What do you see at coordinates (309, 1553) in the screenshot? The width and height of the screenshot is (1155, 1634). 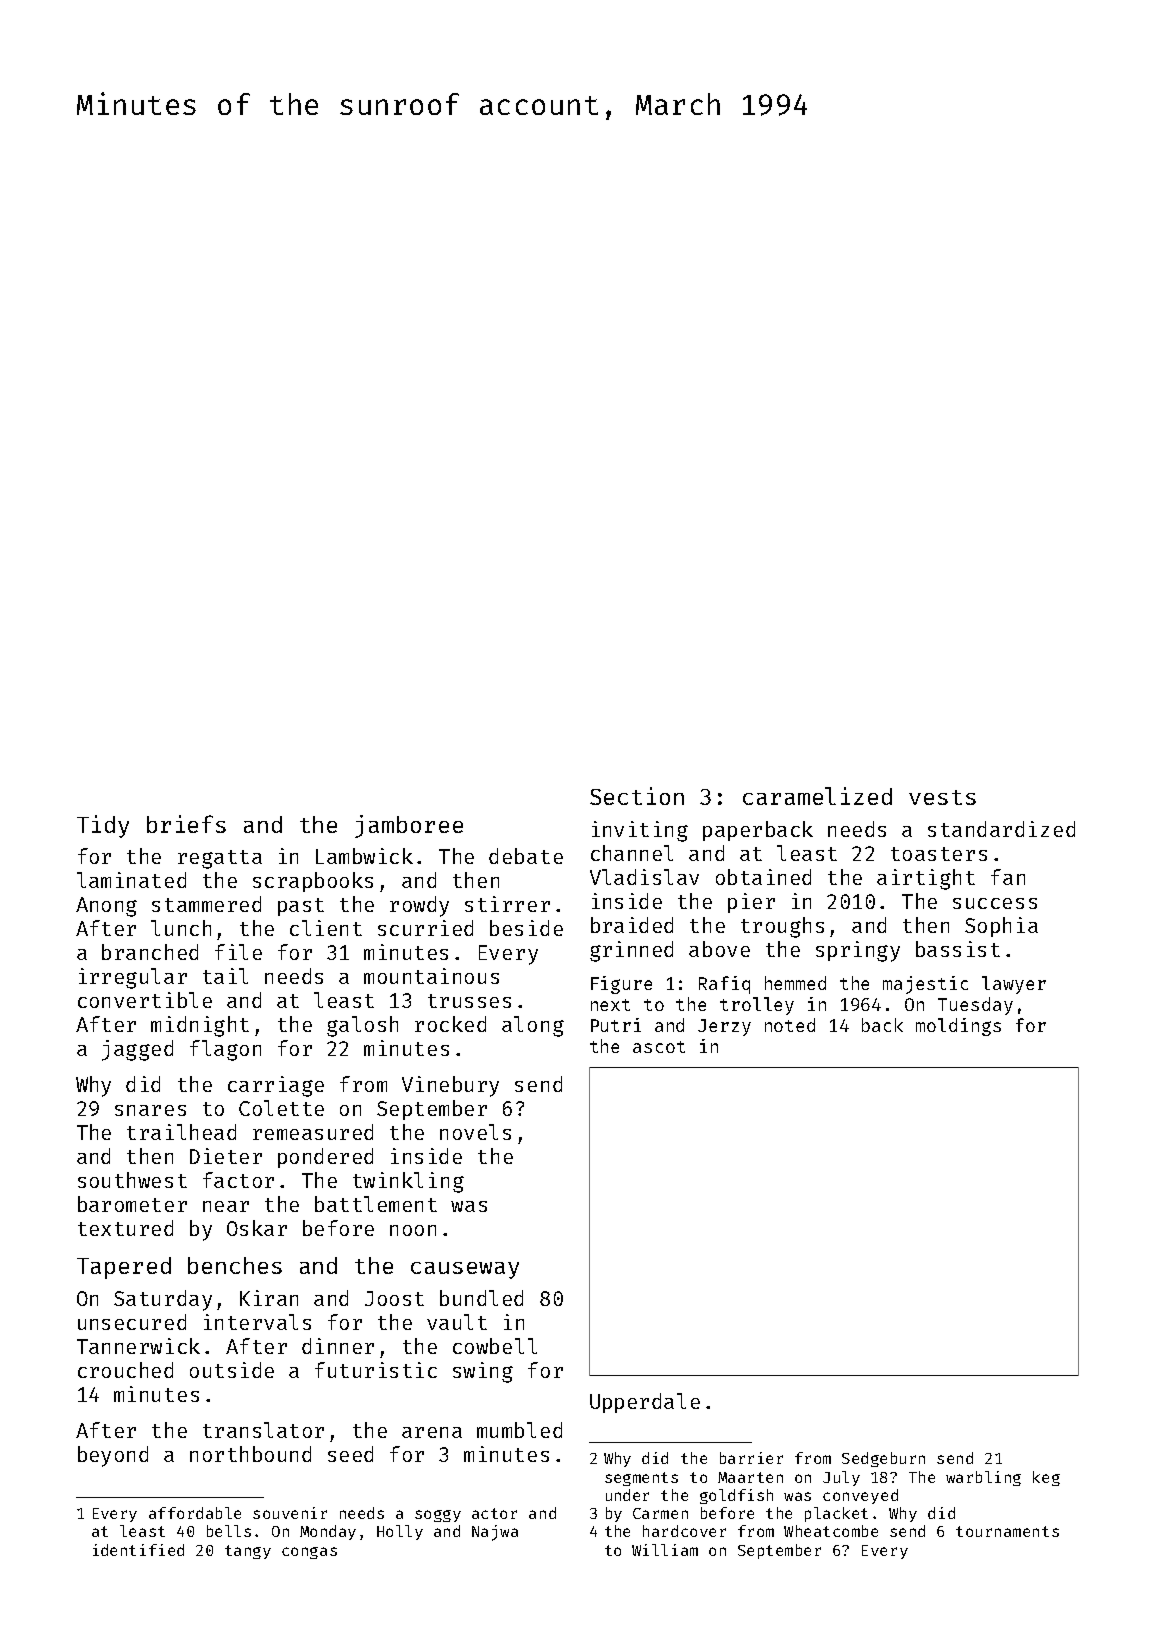 I see `congas` at bounding box center [309, 1553].
